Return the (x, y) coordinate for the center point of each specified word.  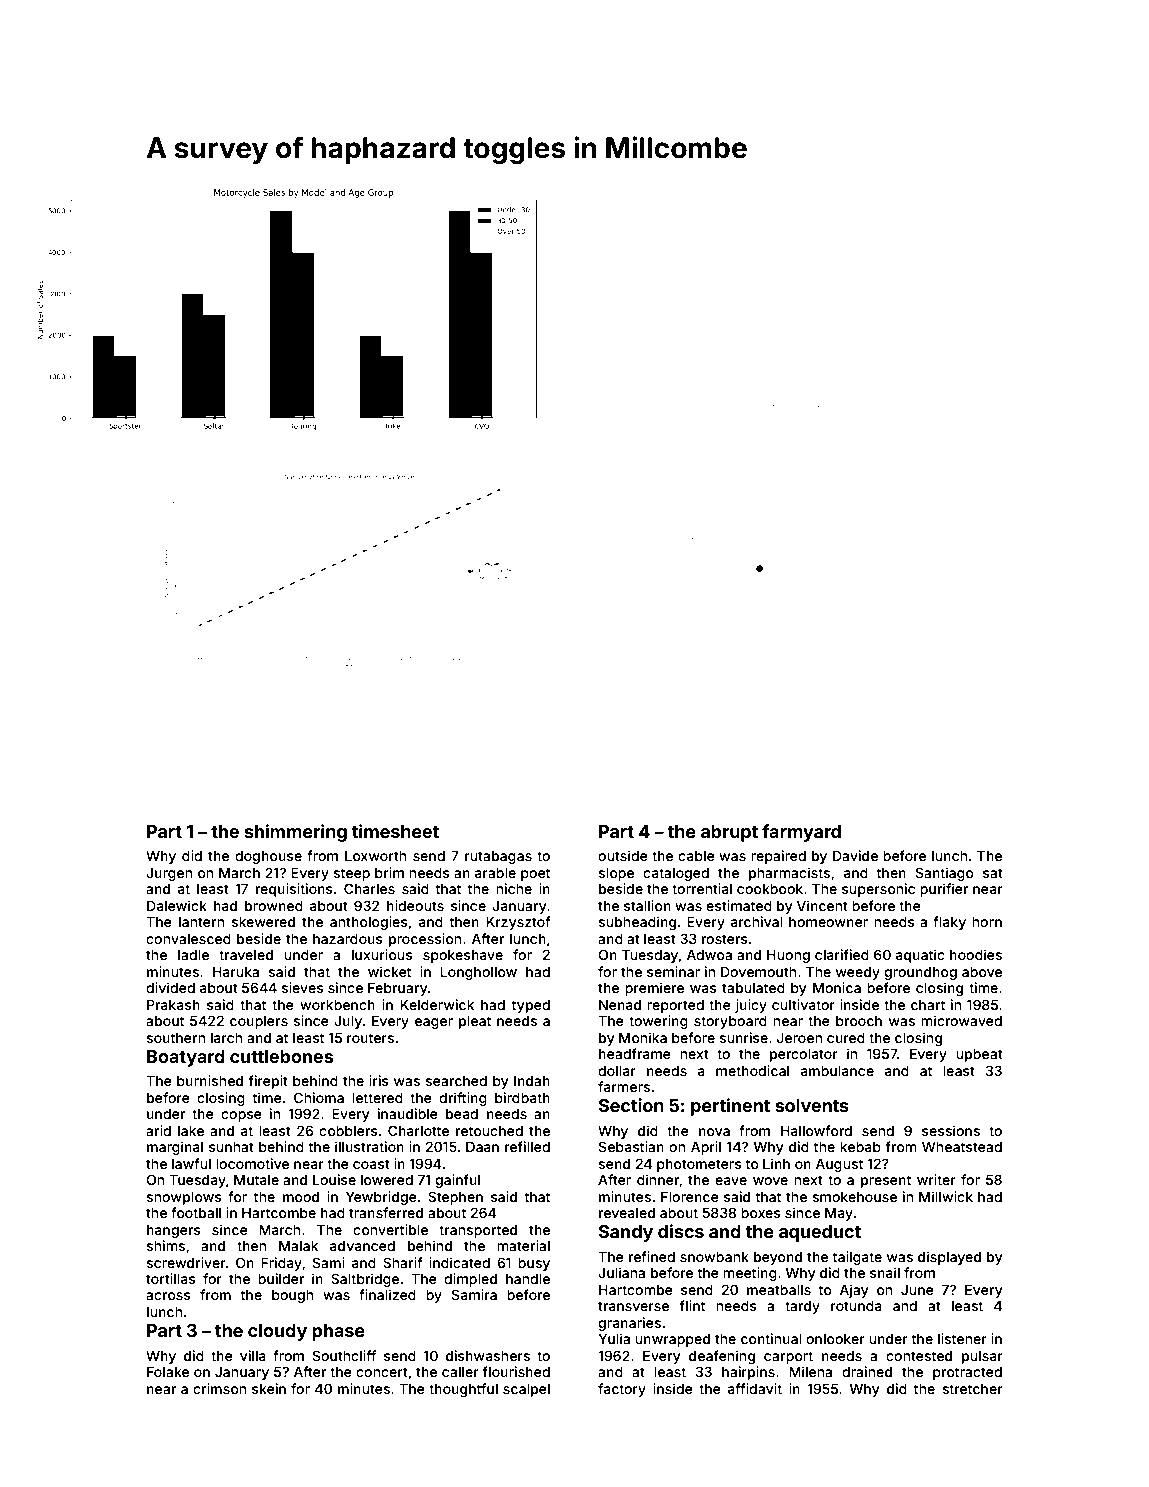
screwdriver (186, 1262)
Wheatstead (962, 1146)
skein (269, 1388)
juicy (751, 1006)
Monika (643, 1037)
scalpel (526, 1390)
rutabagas (498, 857)
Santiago (945, 874)
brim (389, 872)
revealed (627, 1213)
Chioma (319, 1097)
